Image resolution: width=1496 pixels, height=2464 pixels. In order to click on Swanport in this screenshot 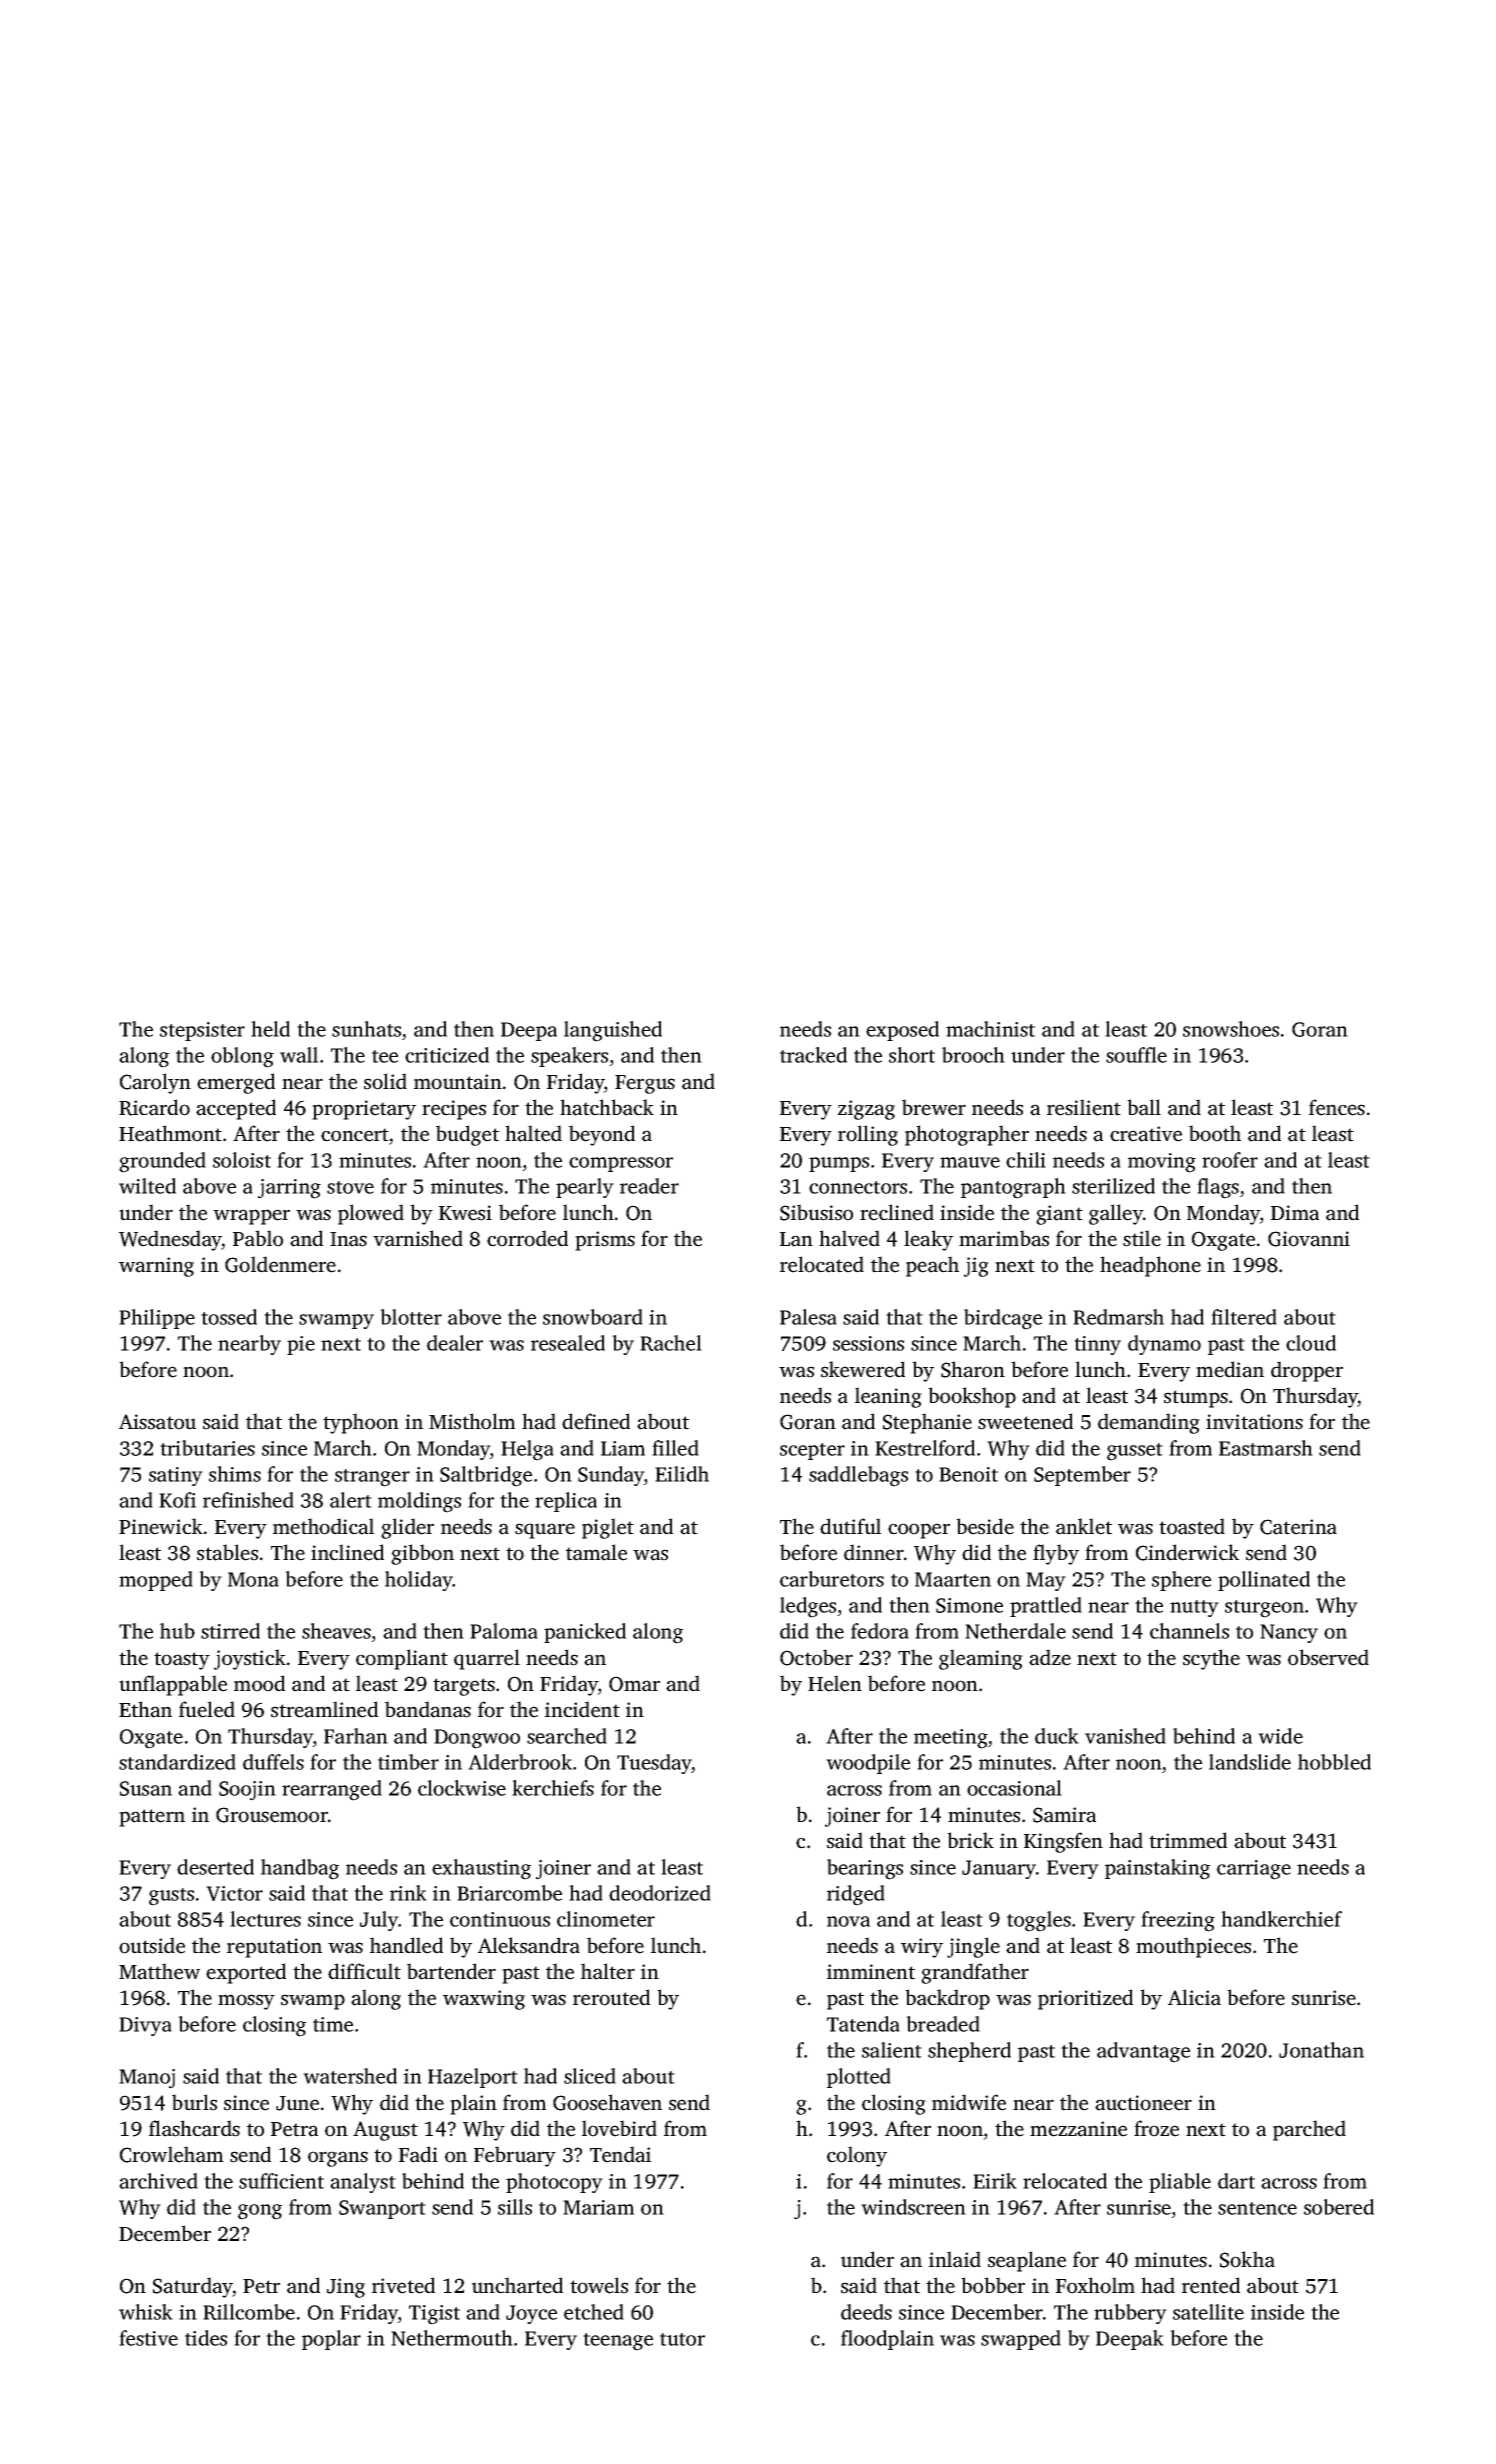, I will do `click(382, 2209)`.
